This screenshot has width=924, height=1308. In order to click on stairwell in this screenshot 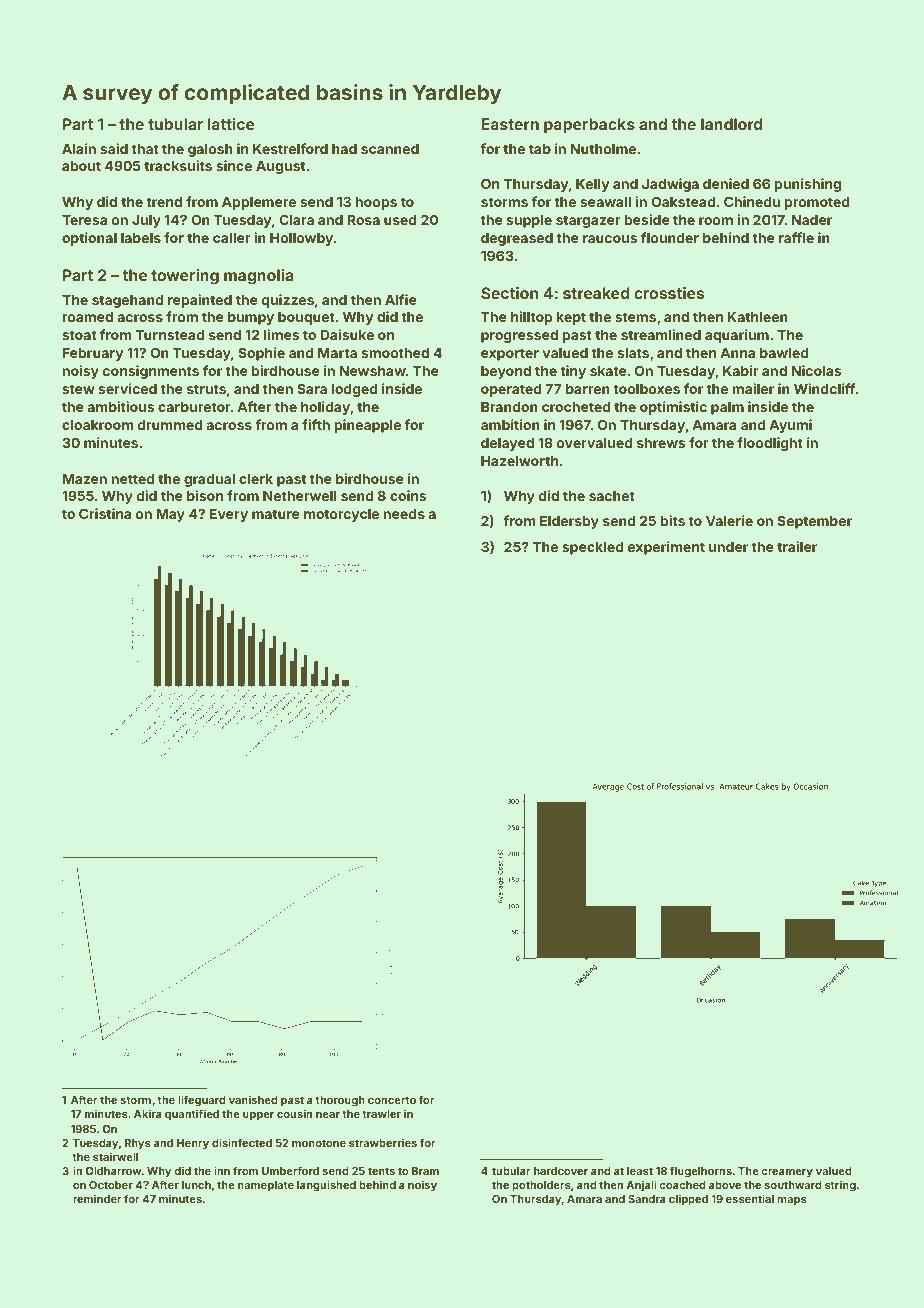, I will do `click(115, 1156)`.
